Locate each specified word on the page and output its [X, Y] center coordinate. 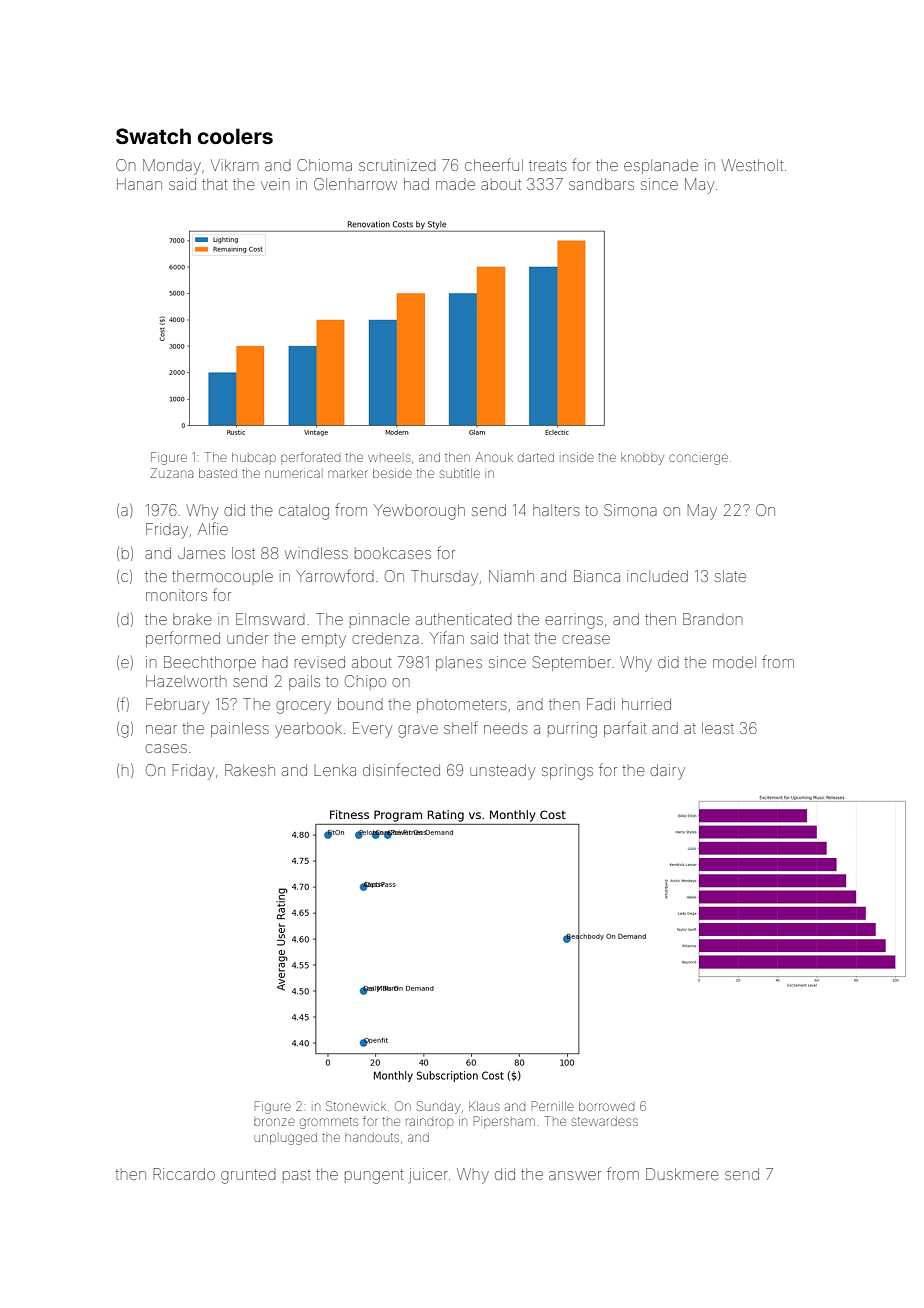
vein [275, 184]
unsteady [502, 772]
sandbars [601, 184]
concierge [698, 459]
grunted [248, 1176]
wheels [389, 458]
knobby [642, 459]
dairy [667, 772]
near [161, 729]
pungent [374, 1176]
